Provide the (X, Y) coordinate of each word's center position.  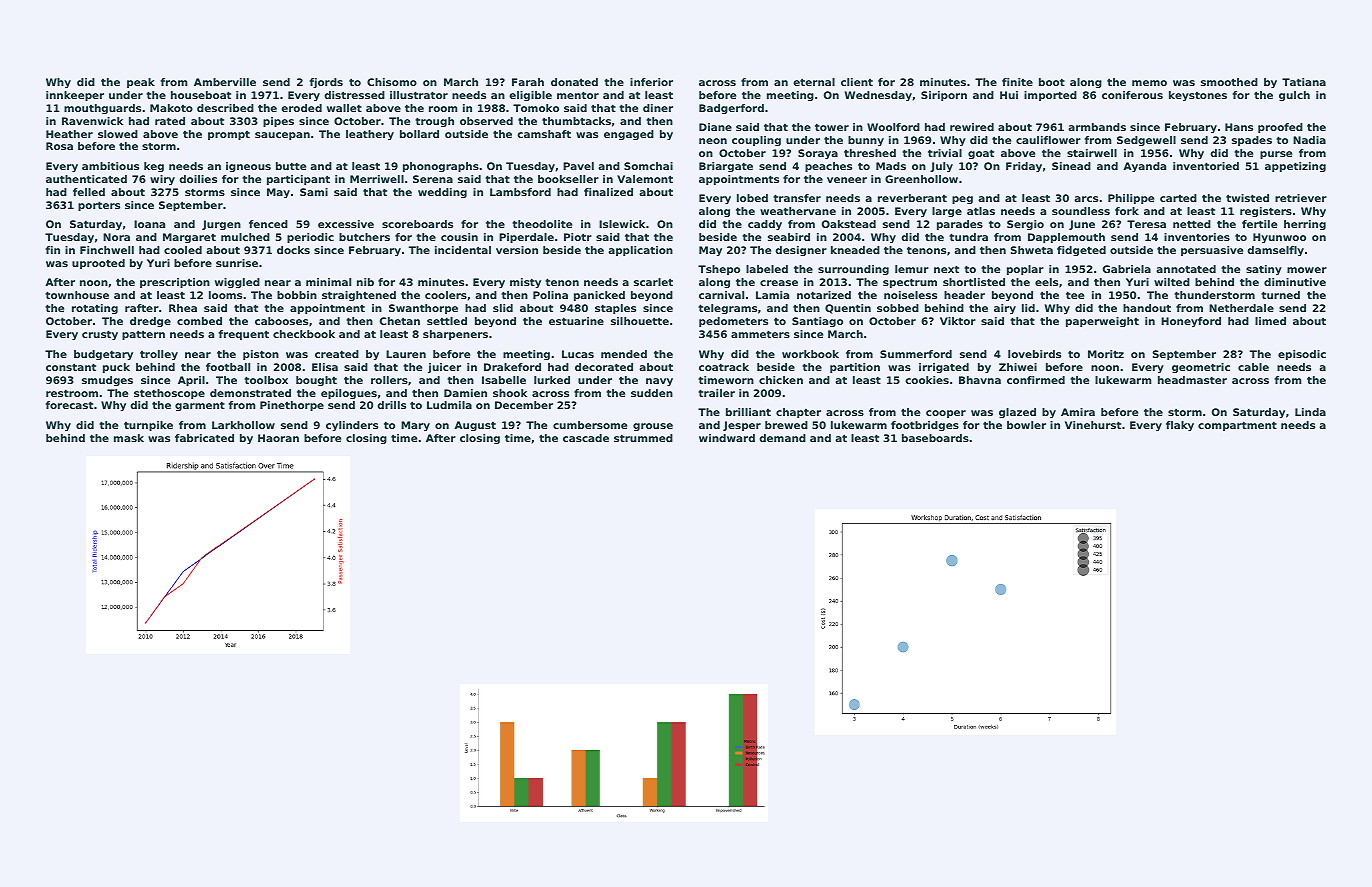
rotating (95, 309)
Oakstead (849, 224)
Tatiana (1304, 82)
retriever (1301, 198)
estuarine (576, 321)
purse (1276, 155)
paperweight (1102, 322)
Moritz (1106, 354)
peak (141, 83)
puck (116, 368)
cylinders (352, 426)
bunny (866, 141)
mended (624, 354)
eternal (814, 82)
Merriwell (377, 179)
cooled (183, 250)
